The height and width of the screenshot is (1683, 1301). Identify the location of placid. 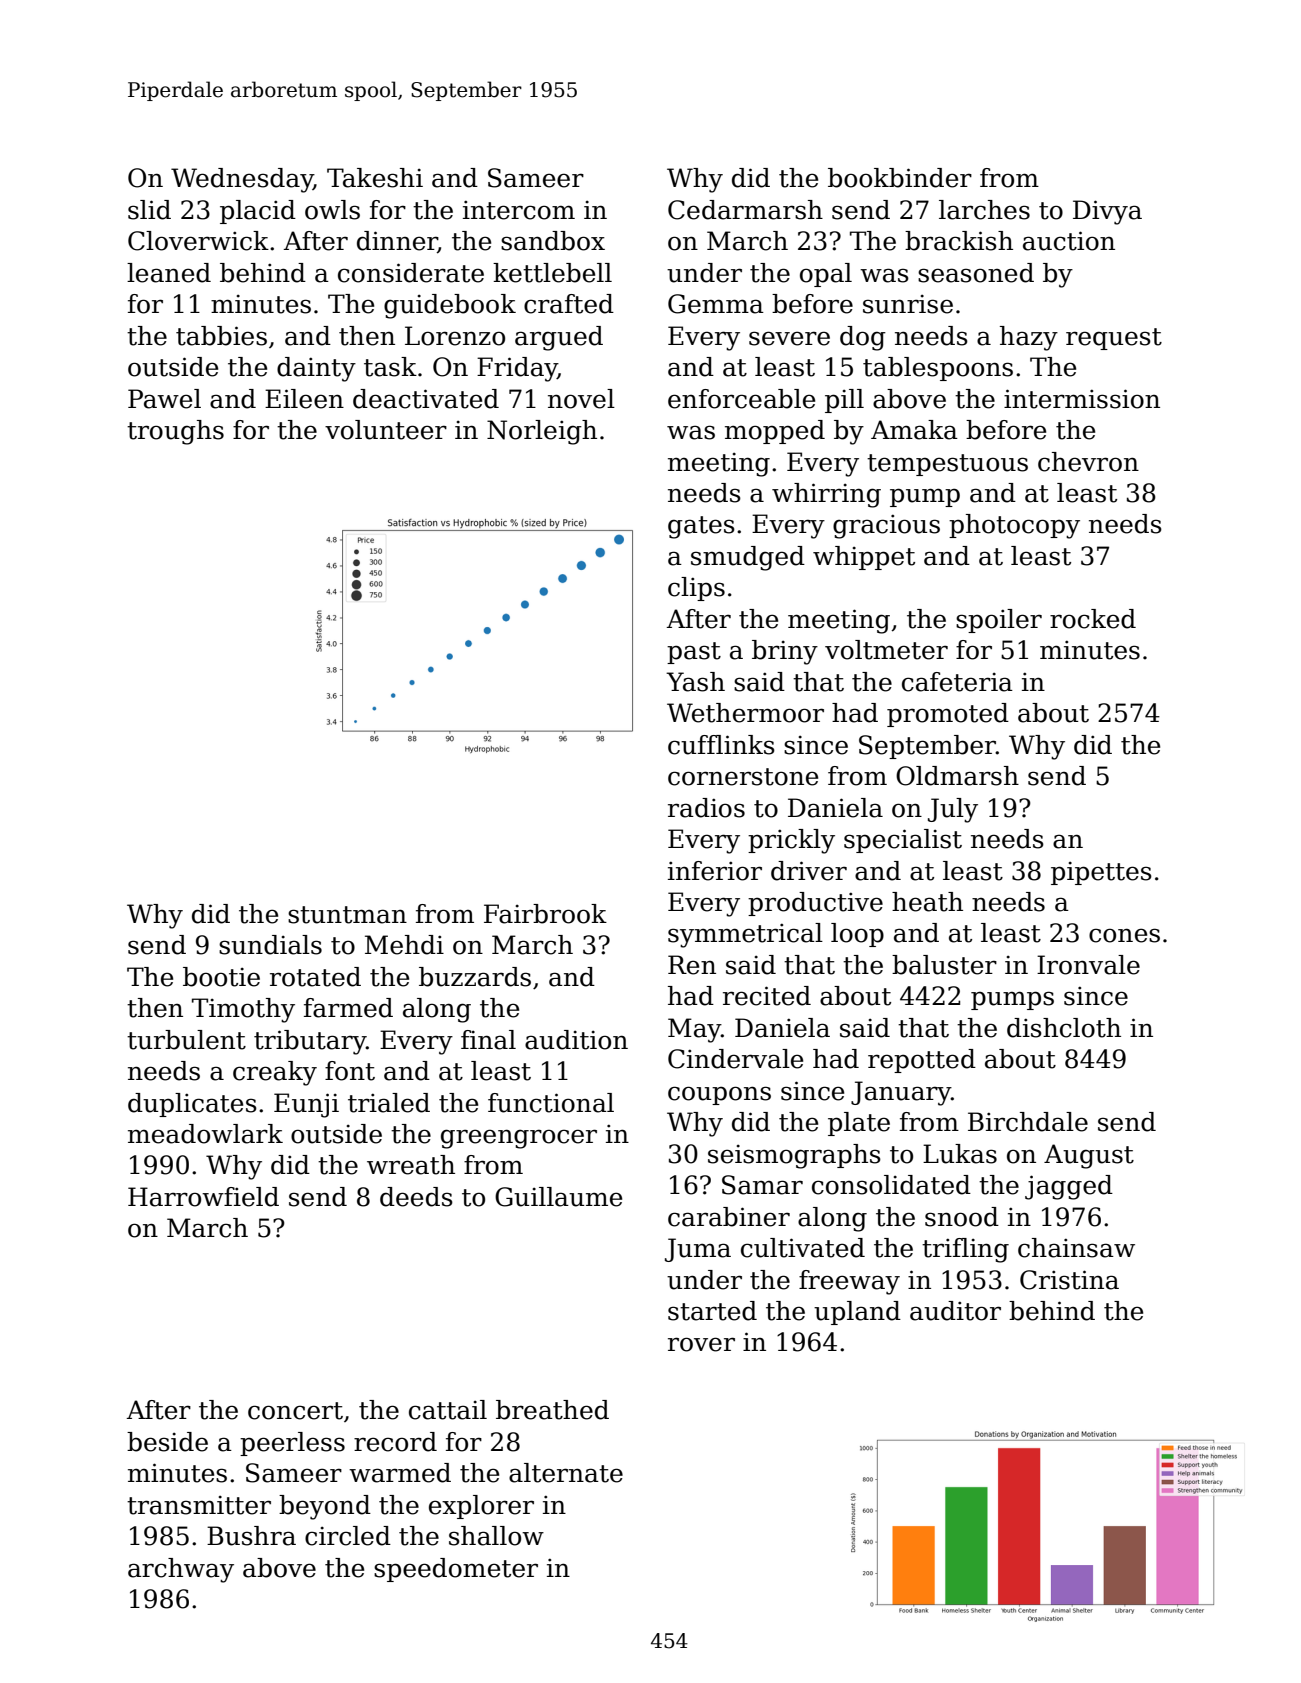
(258, 212).
